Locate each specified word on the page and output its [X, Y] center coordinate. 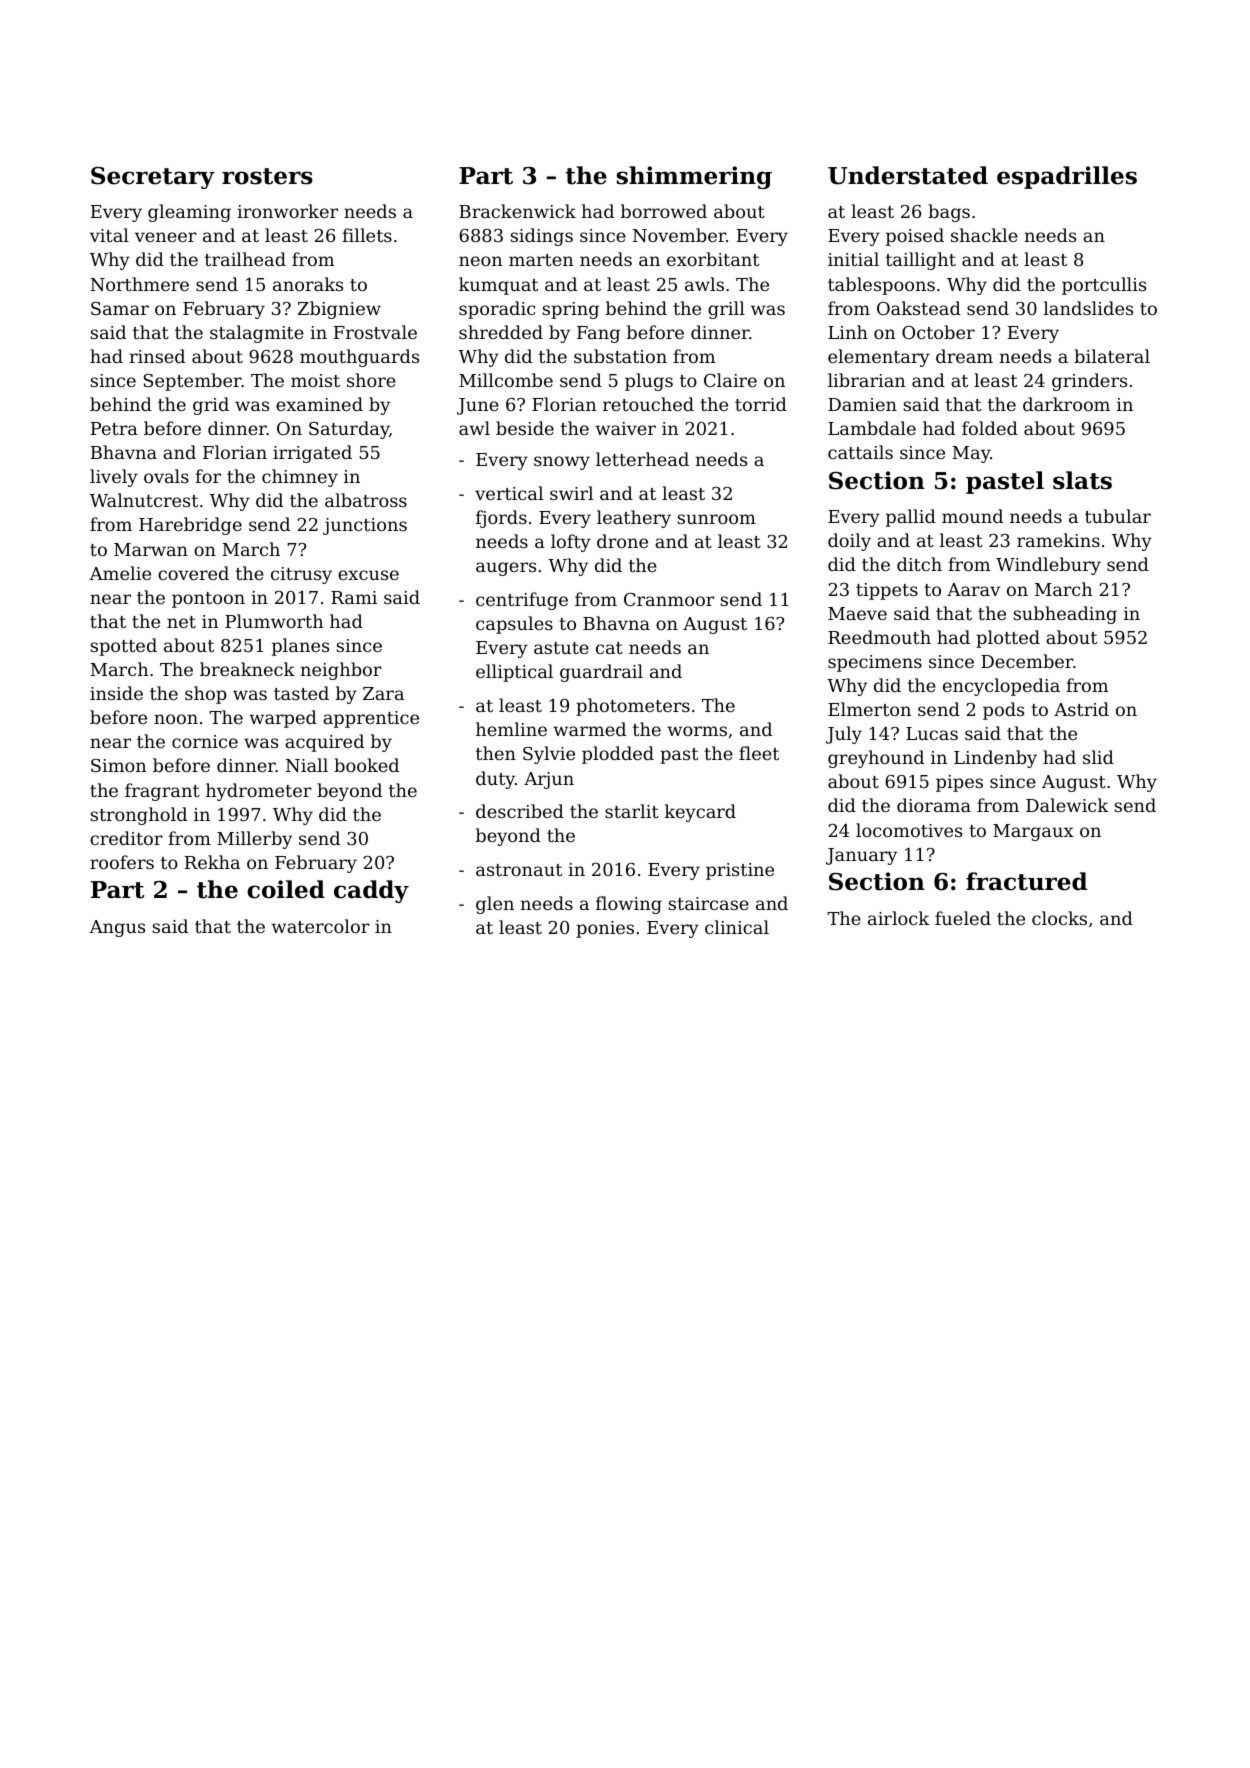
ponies [605, 929]
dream [964, 356]
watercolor [320, 926]
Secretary [153, 178]
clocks [1059, 918]
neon [480, 261]
